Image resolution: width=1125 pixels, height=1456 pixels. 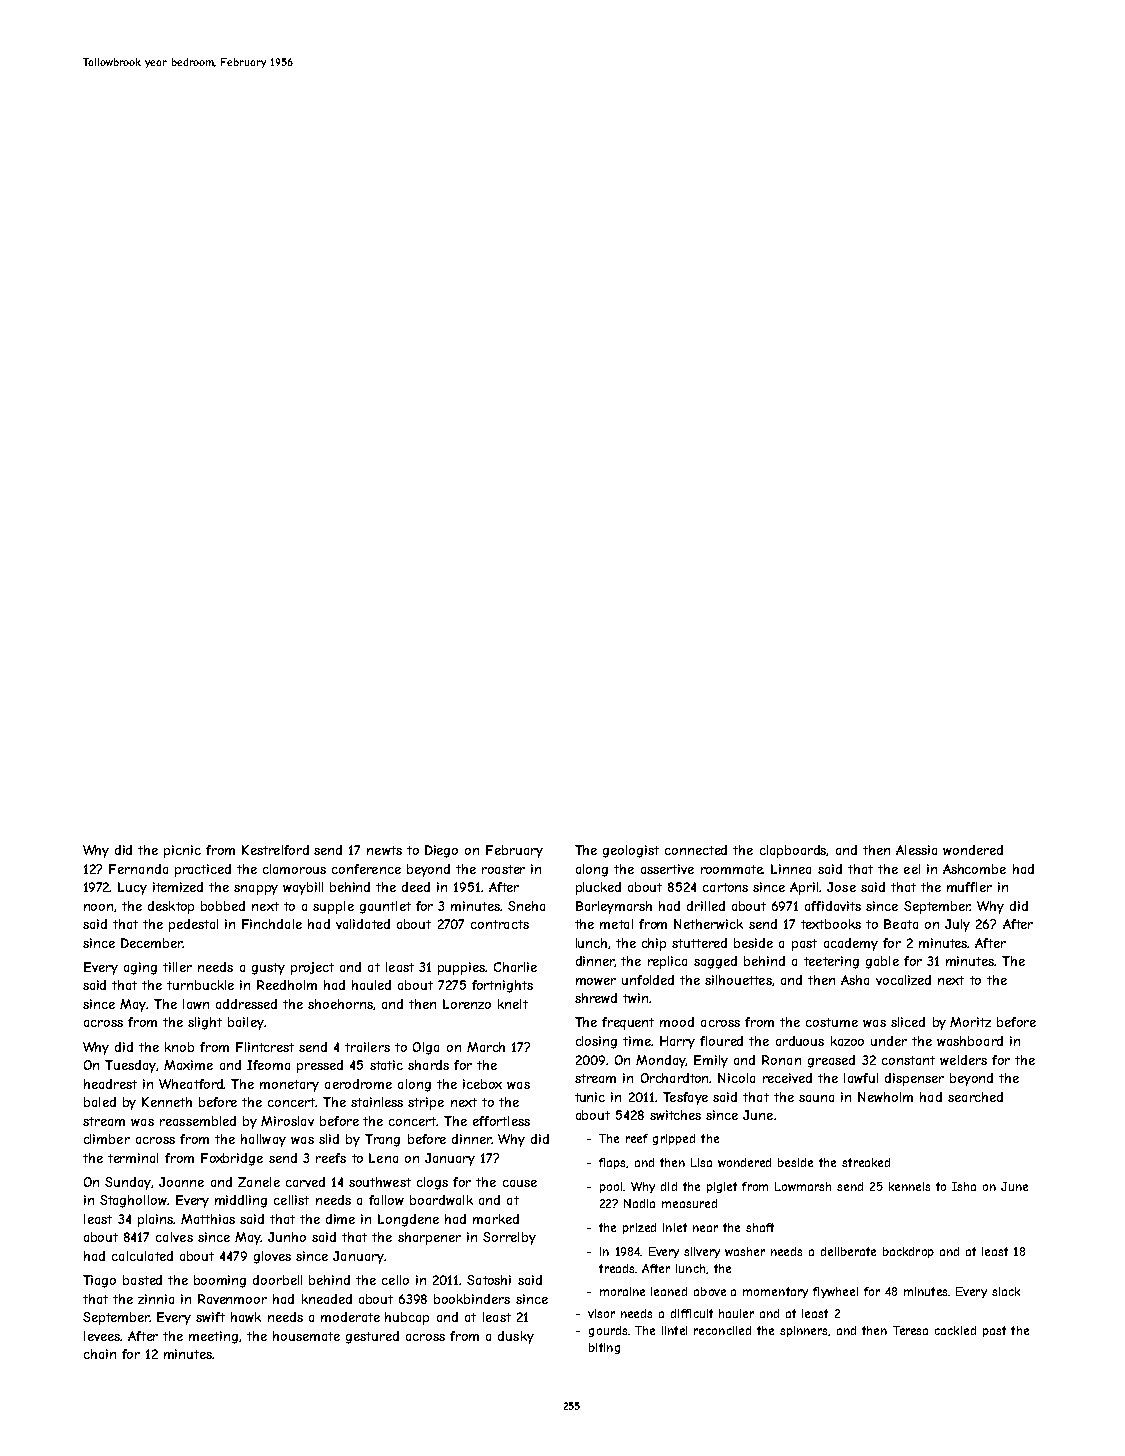 I want to click on clapboards, so click(x=793, y=851).
